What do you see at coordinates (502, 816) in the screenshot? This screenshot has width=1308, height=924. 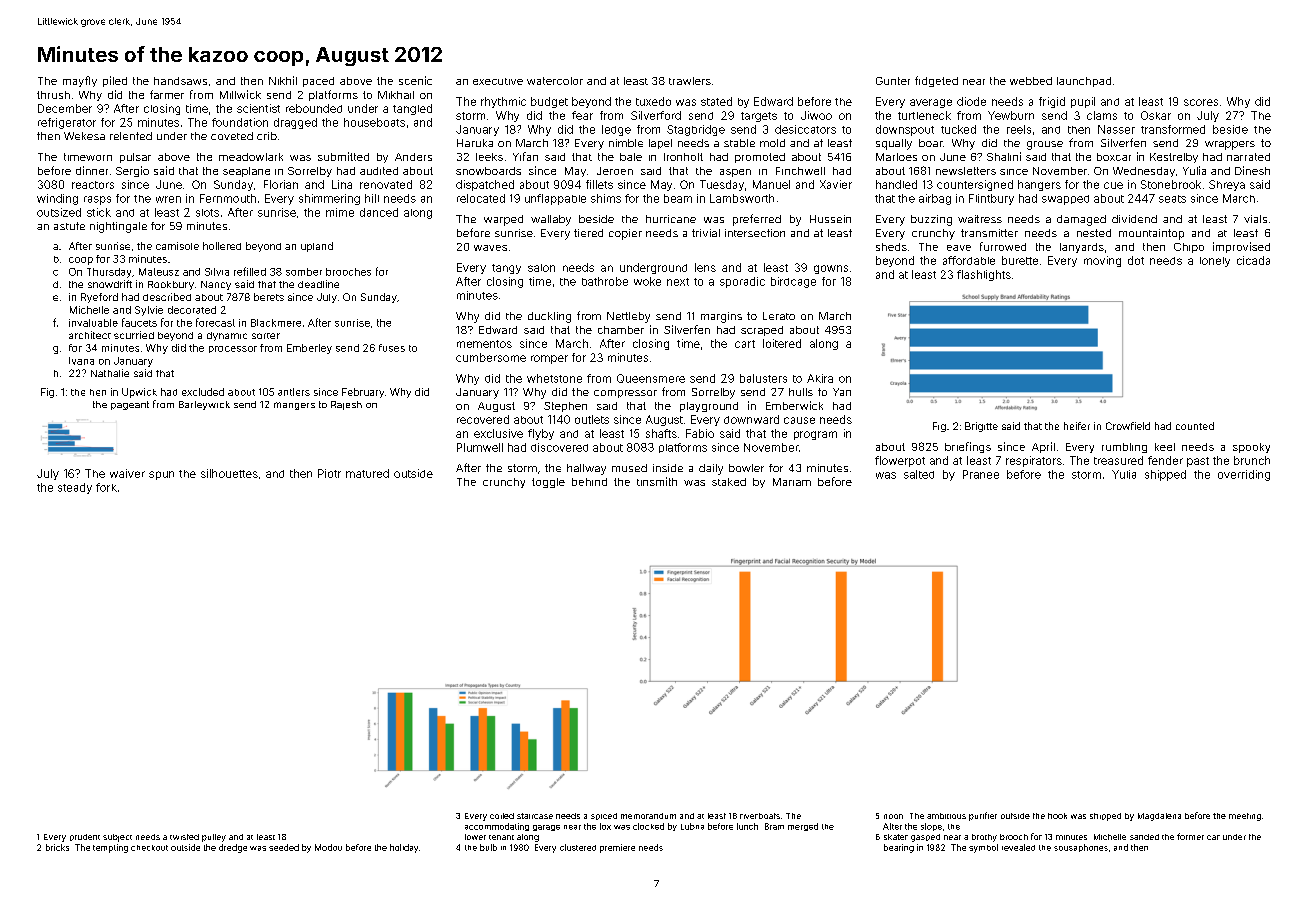 I see `coiled` at bounding box center [502, 816].
